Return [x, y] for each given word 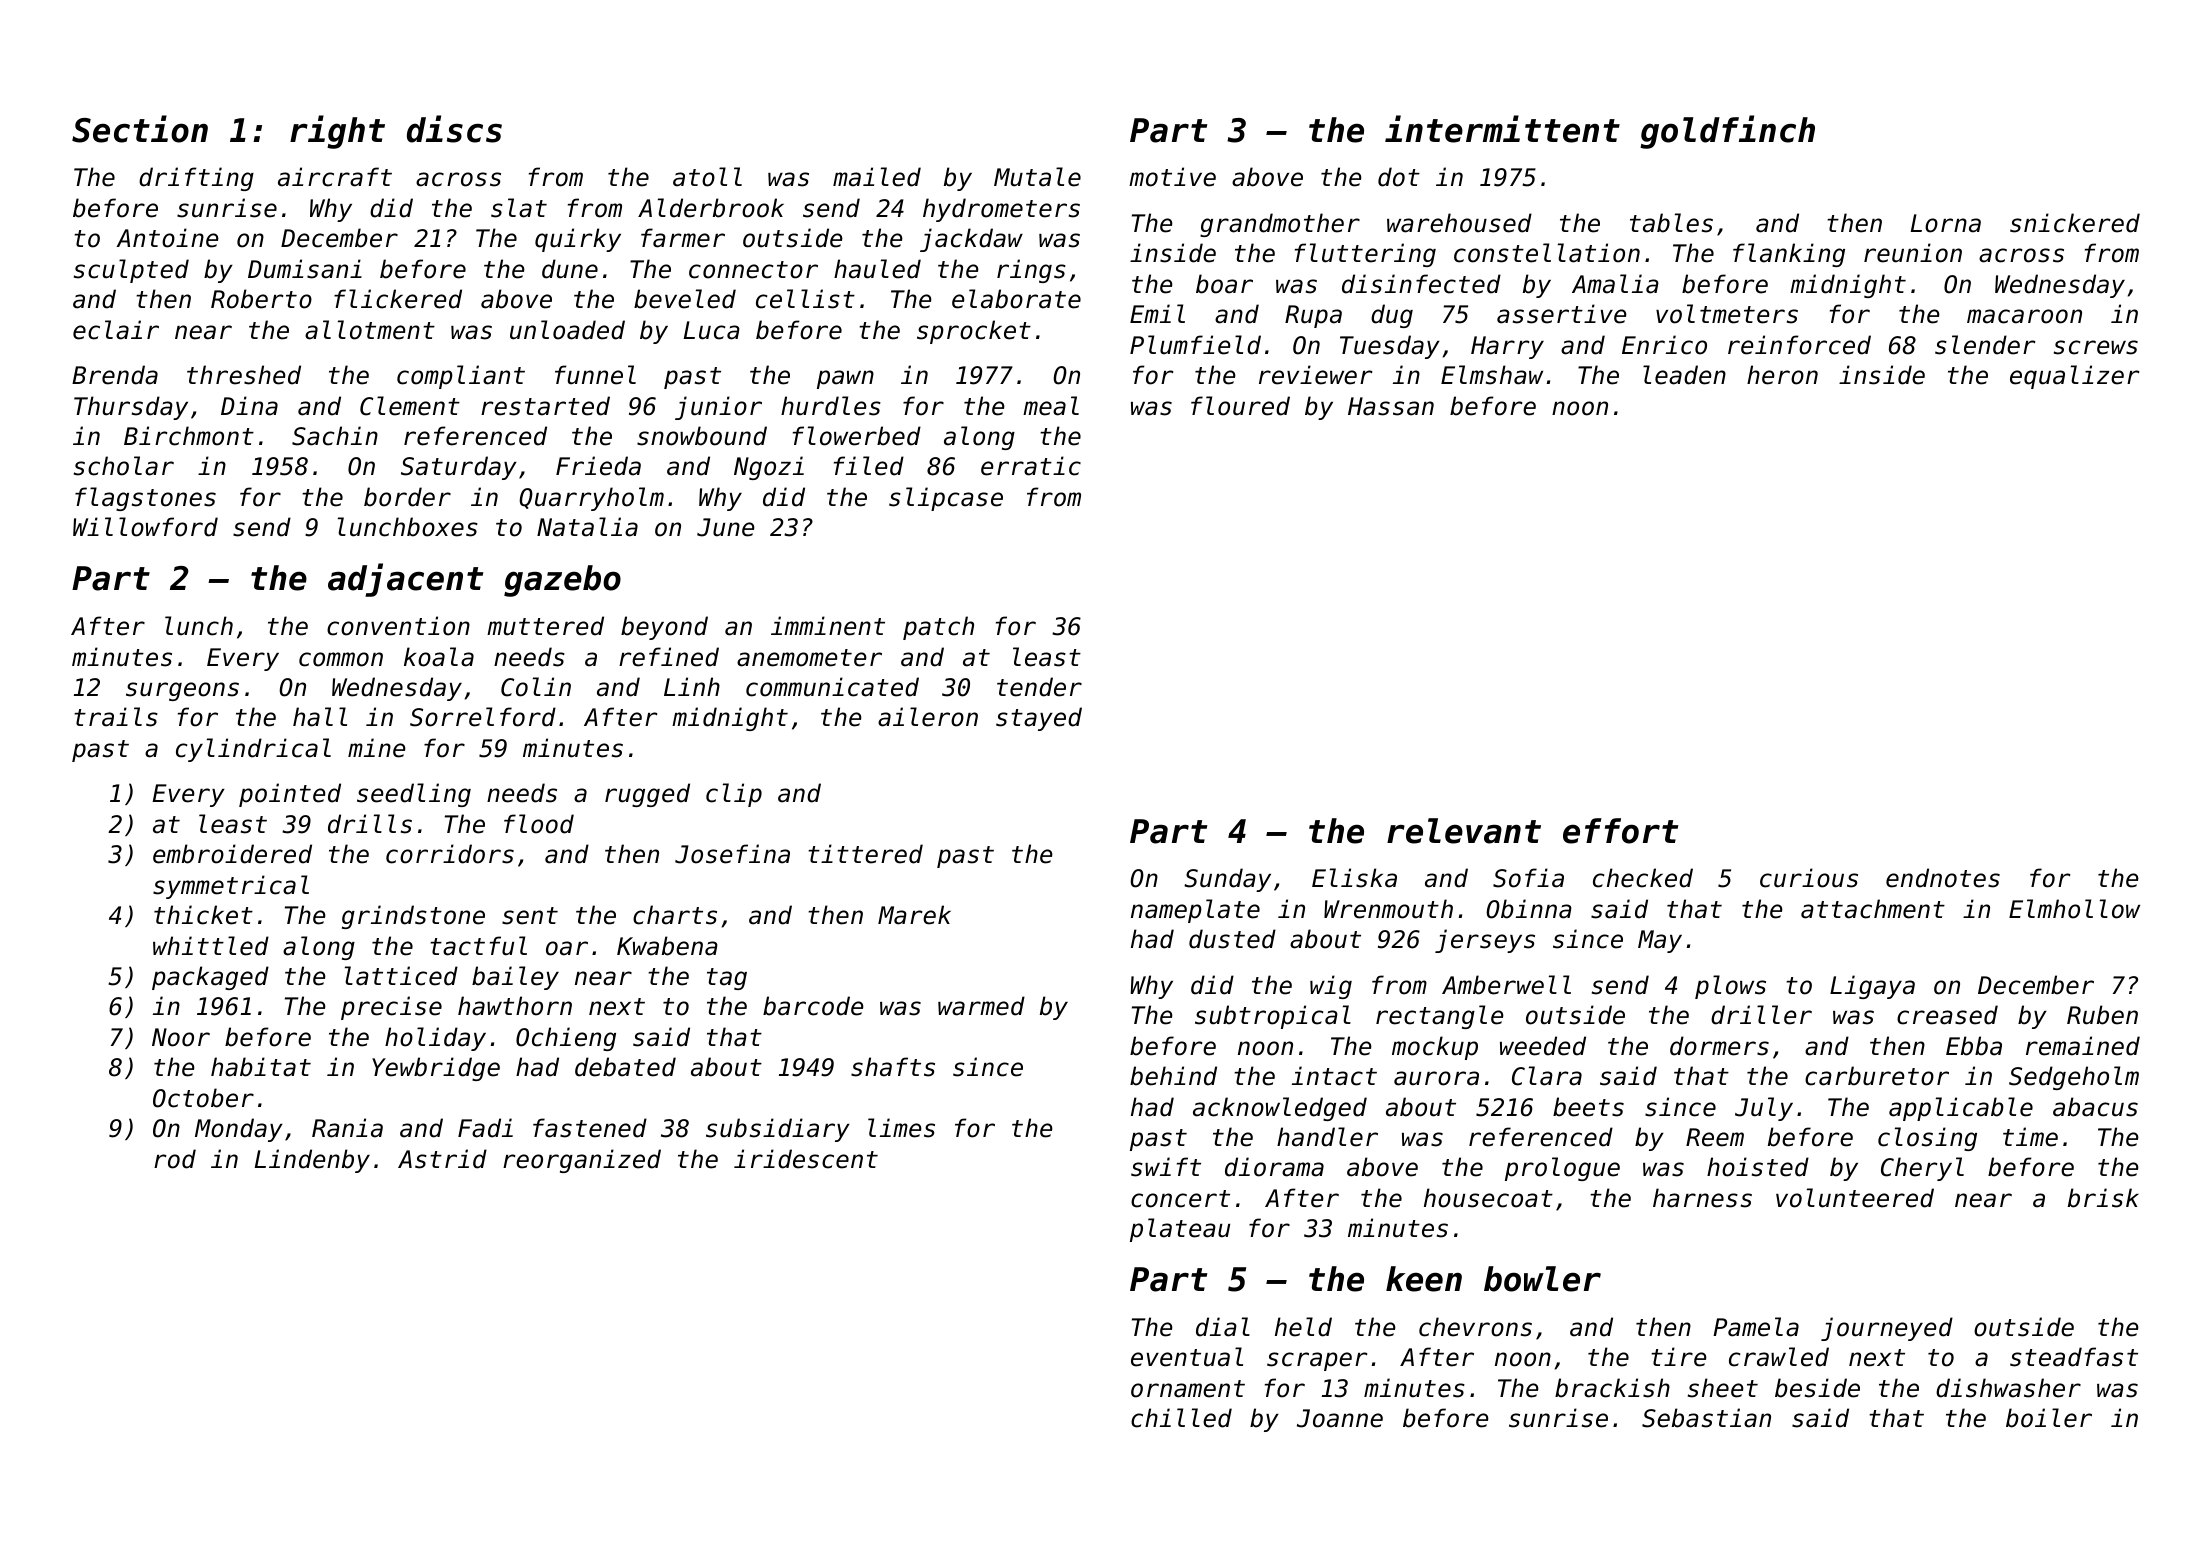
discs [454, 129]
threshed [244, 375]
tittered [865, 854]
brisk [2103, 1198]
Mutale [1037, 177]
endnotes [1943, 878]
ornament [1188, 1389]
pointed [290, 795]
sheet [1723, 1388]
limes [901, 1128]
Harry [1507, 347]
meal [1051, 406]
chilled [1181, 1418]
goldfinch [1727, 132]
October [203, 1098]
